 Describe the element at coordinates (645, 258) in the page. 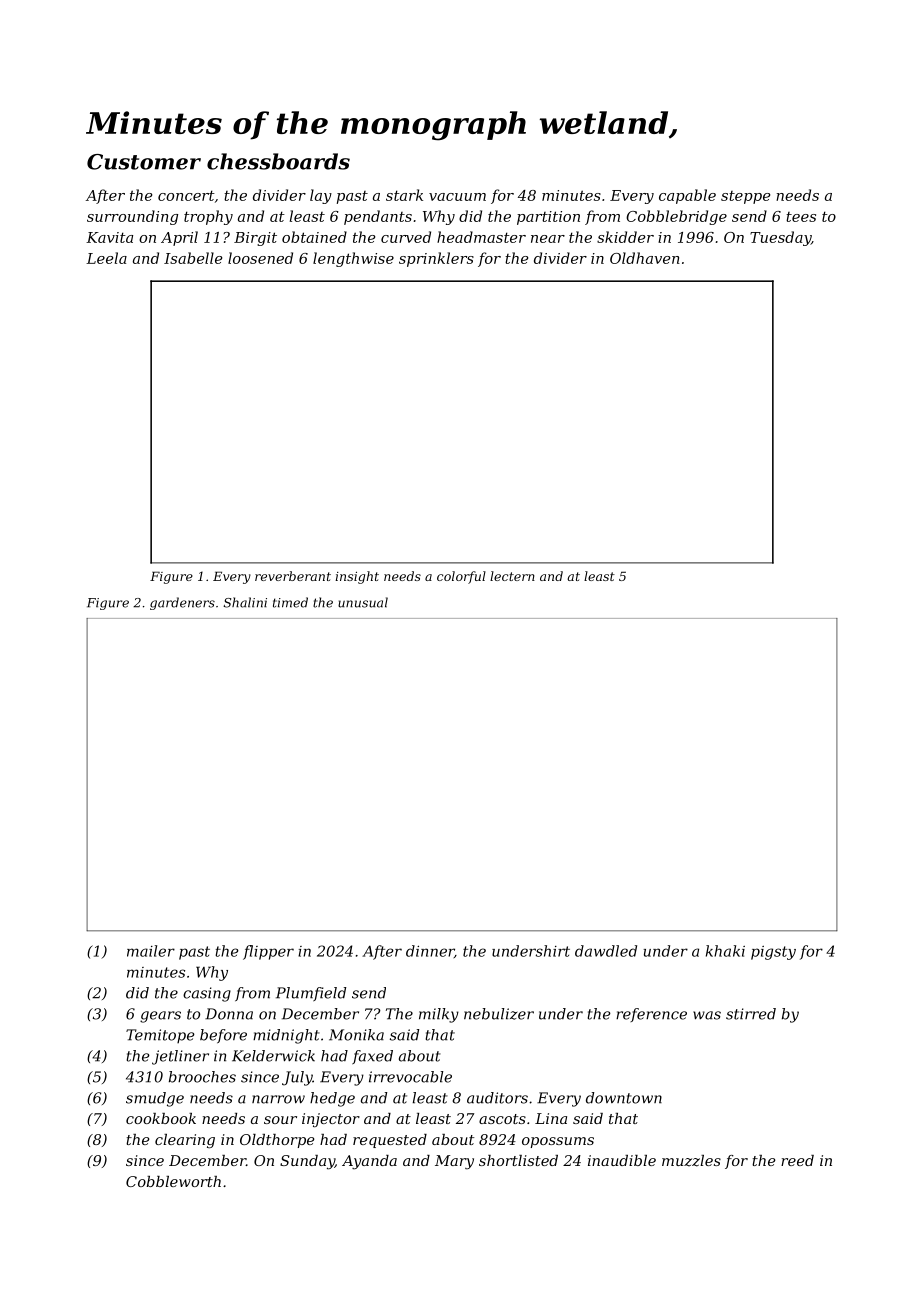

I see `Oldhaven` at that location.
